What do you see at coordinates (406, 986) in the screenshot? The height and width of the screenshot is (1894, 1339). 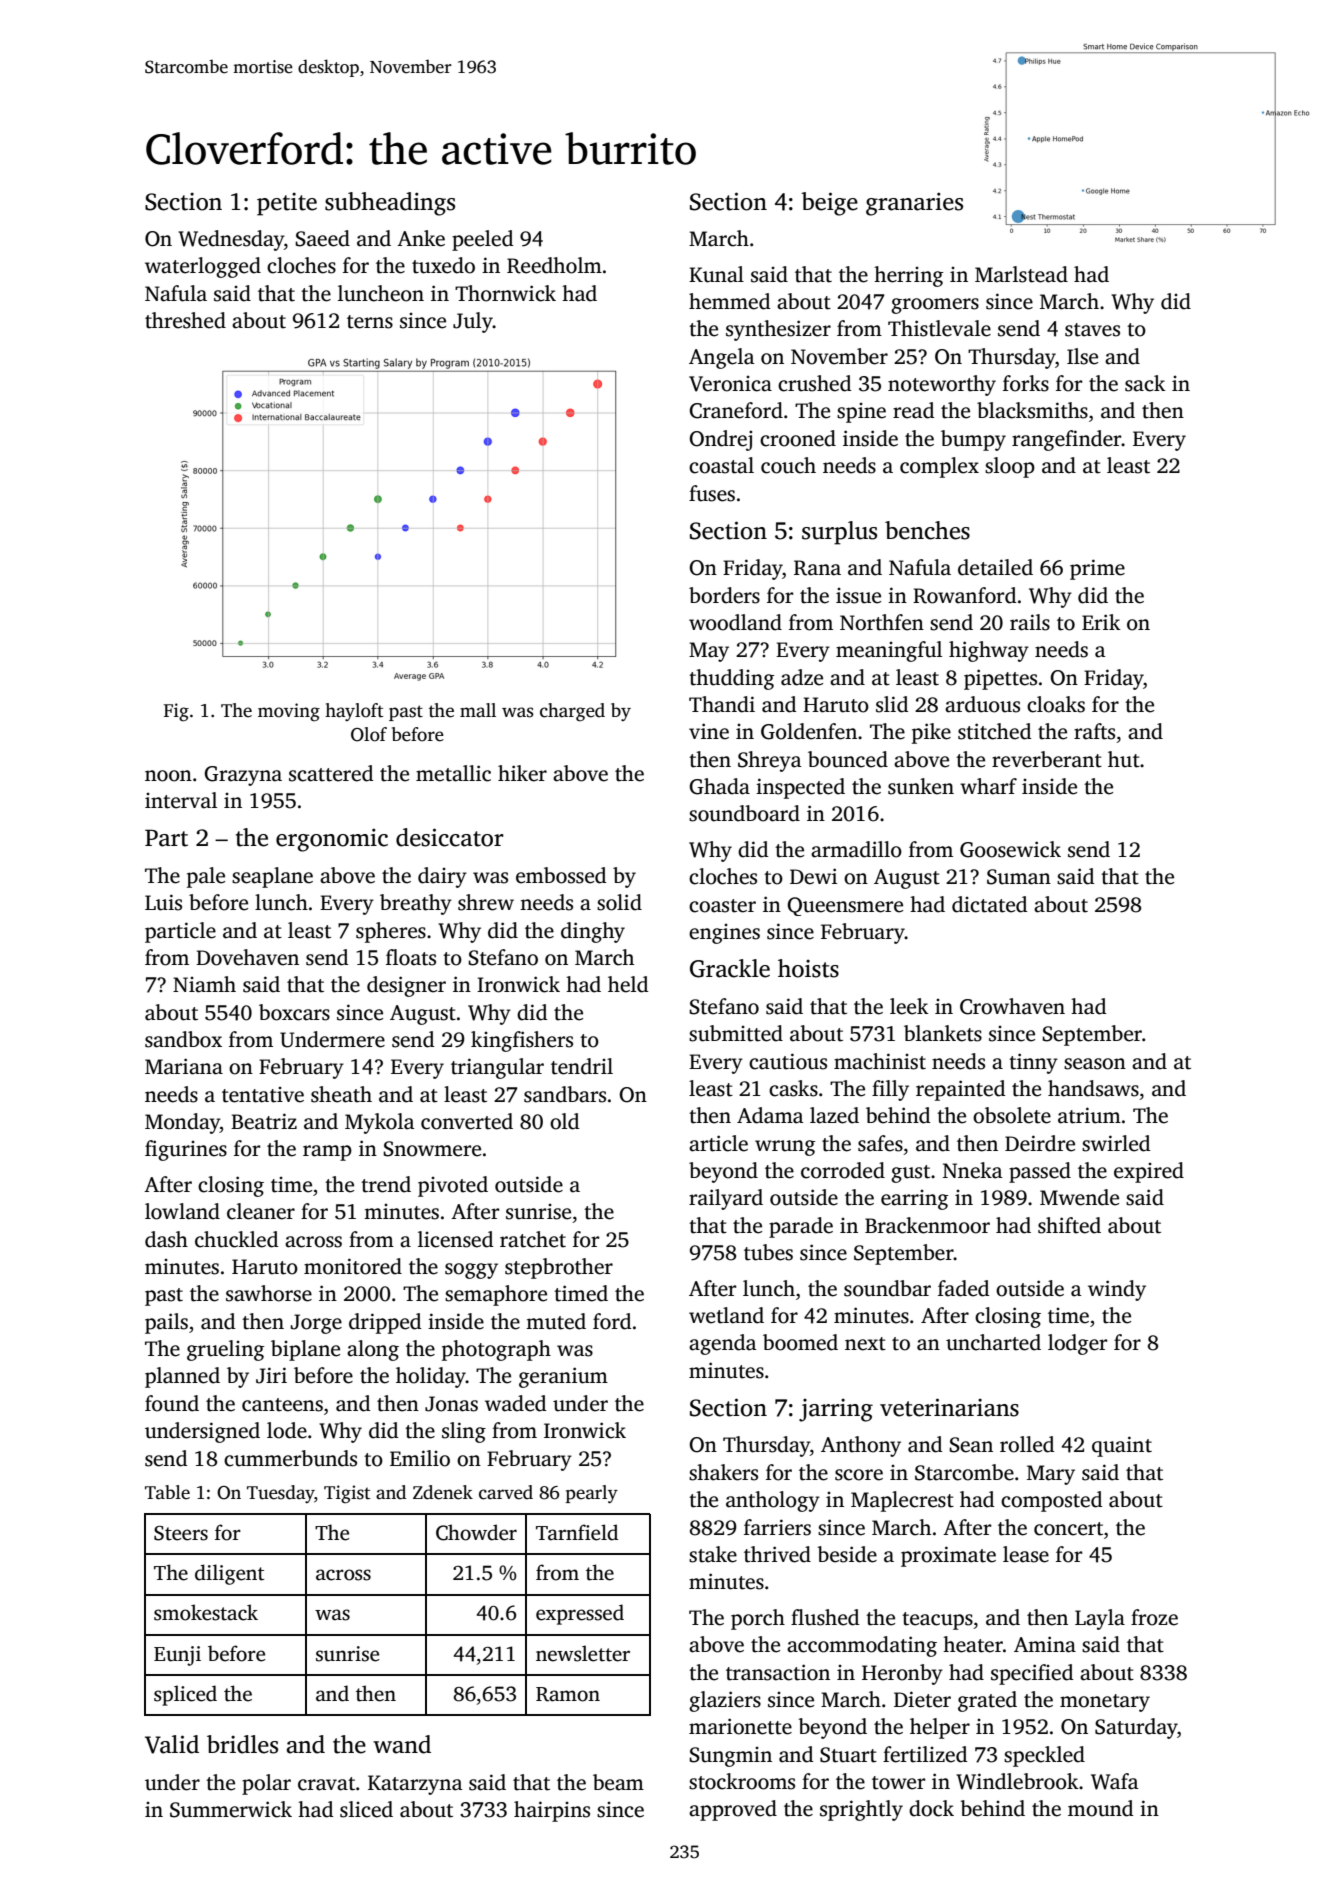 I see `designer` at bounding box center [406, 986].
